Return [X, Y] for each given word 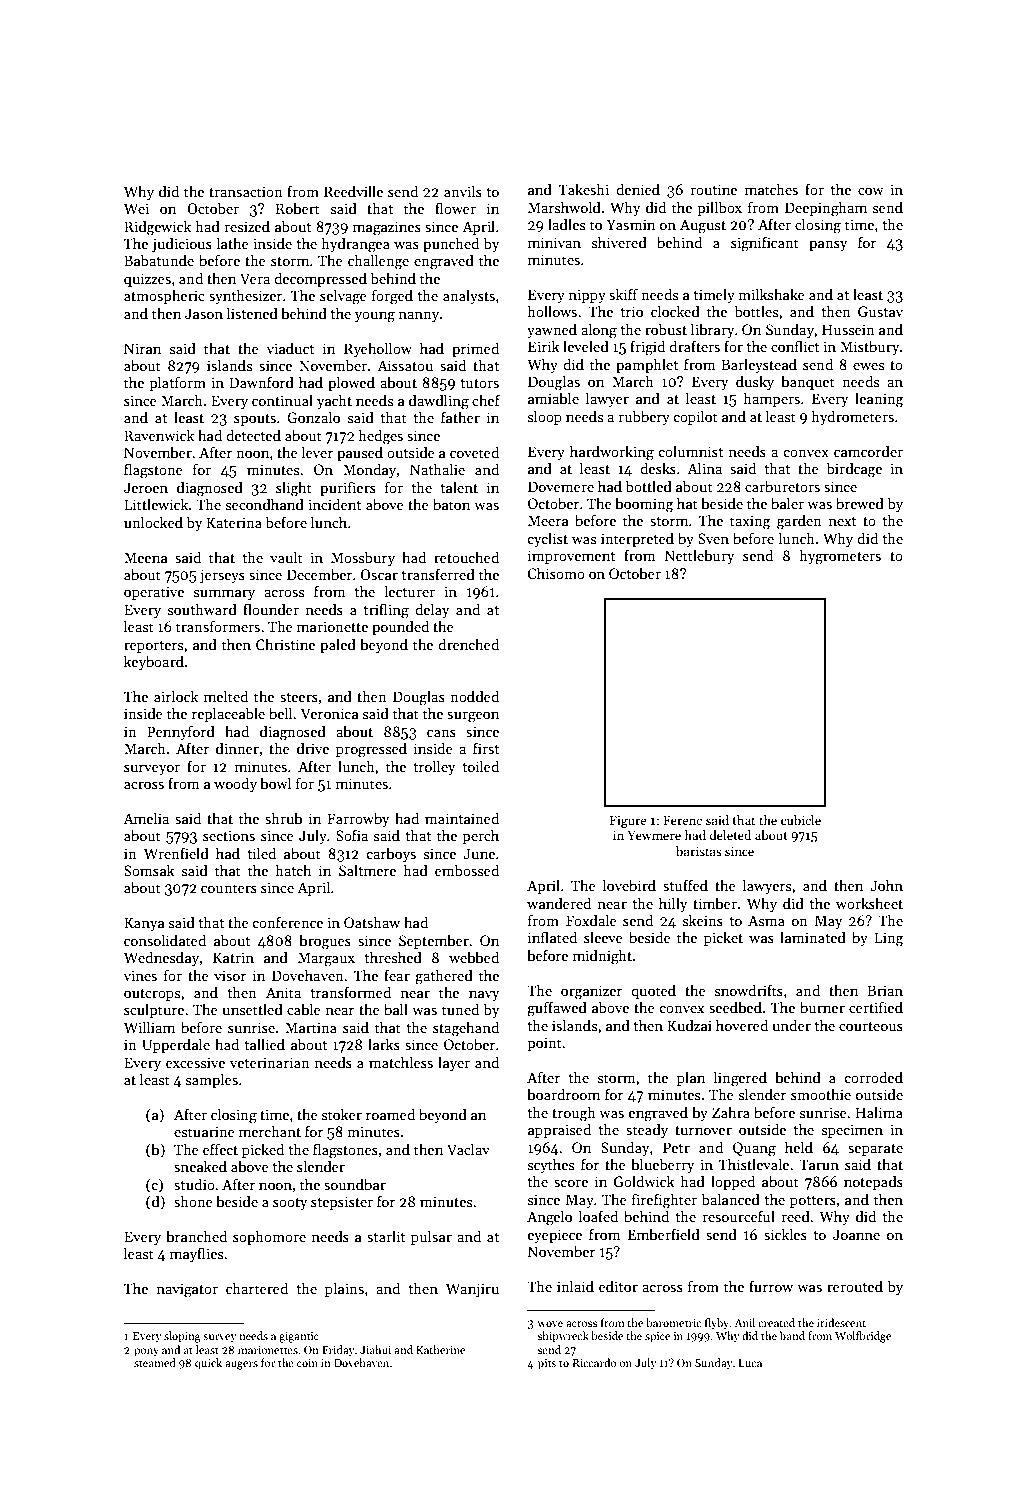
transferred [438, 574]
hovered [742, 1025]
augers [241, 1365]
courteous [871, 1026]
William [149, 1027]
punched [451, 244]
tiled [262, 853]
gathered [444, 977]
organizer [591, 992]
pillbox [719, 208]
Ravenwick [159, 435]
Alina [704, 468]
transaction [246, 191]
